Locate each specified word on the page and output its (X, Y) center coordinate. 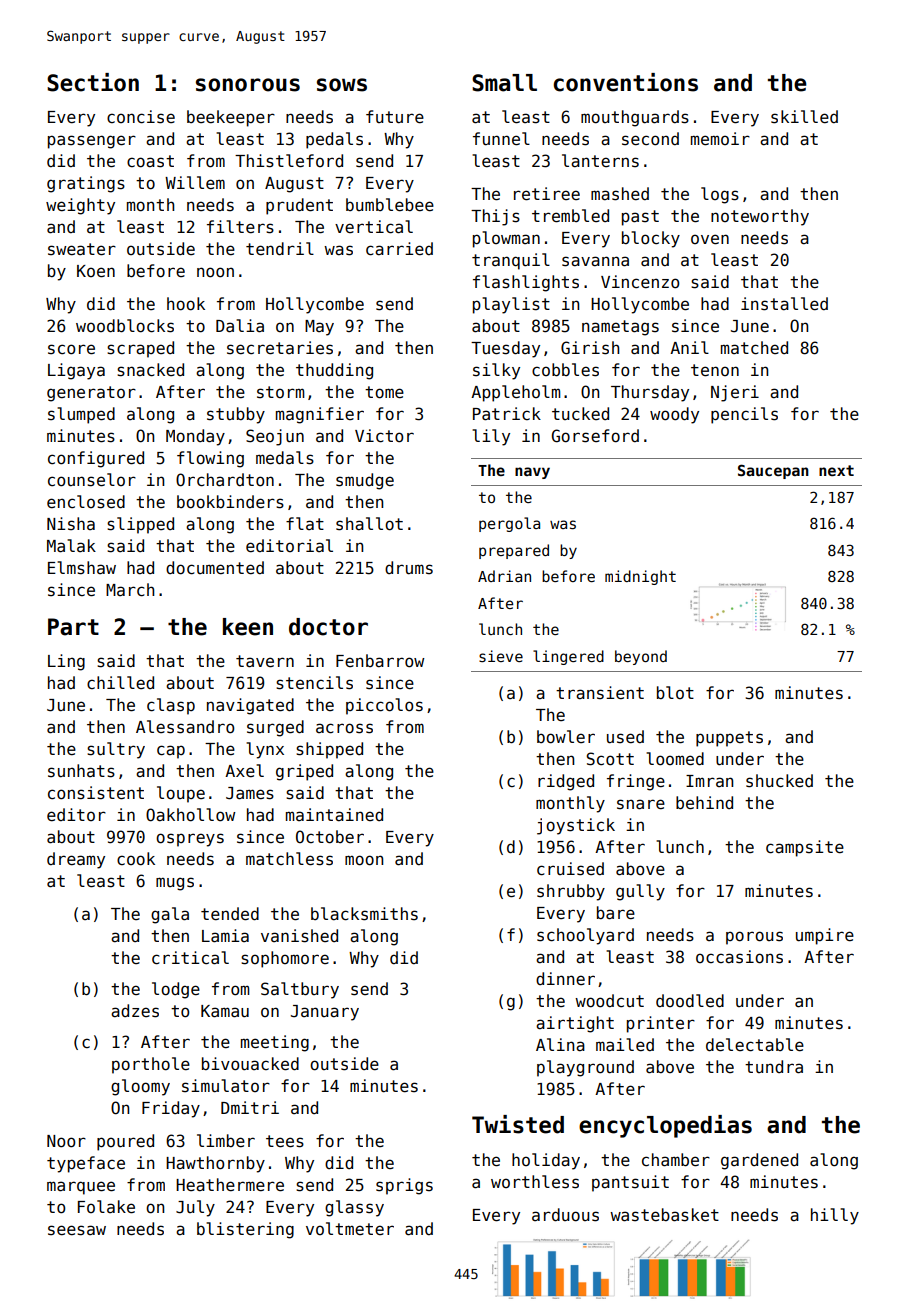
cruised (570, 869)
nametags (620, 328)
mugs (175, 884)
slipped (140, 525)
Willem (195, 183)
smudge (365, 481)
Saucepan (773, 471)
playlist (511, 305)
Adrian (504, 576)
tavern (265, 661)
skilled (804, 117)
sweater (82, 249)
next (836, 470)
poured (125, 1142)
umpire (825, 936)
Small (504, 83)
